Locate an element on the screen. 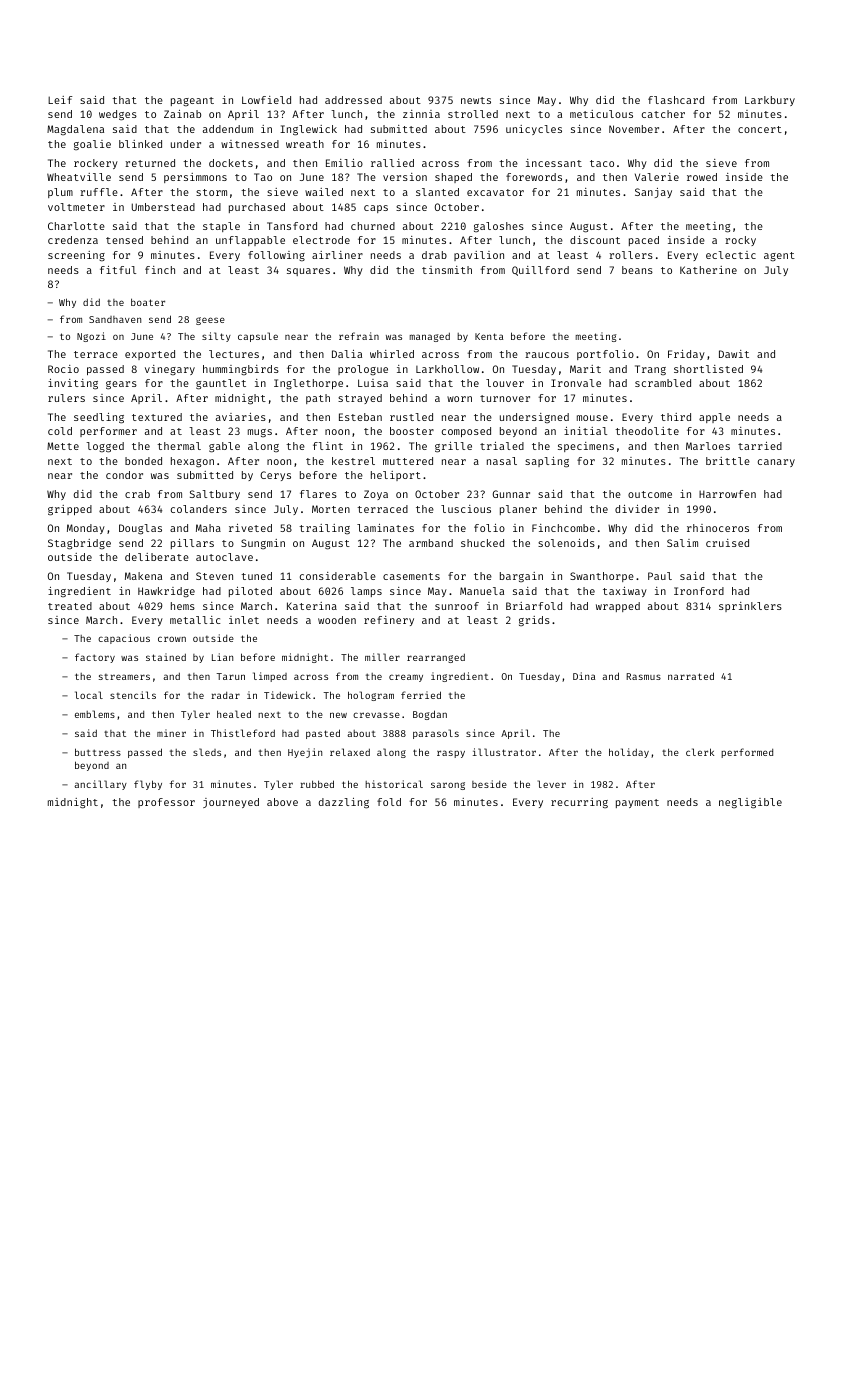  specimens is located at coordinates (586, 447).
